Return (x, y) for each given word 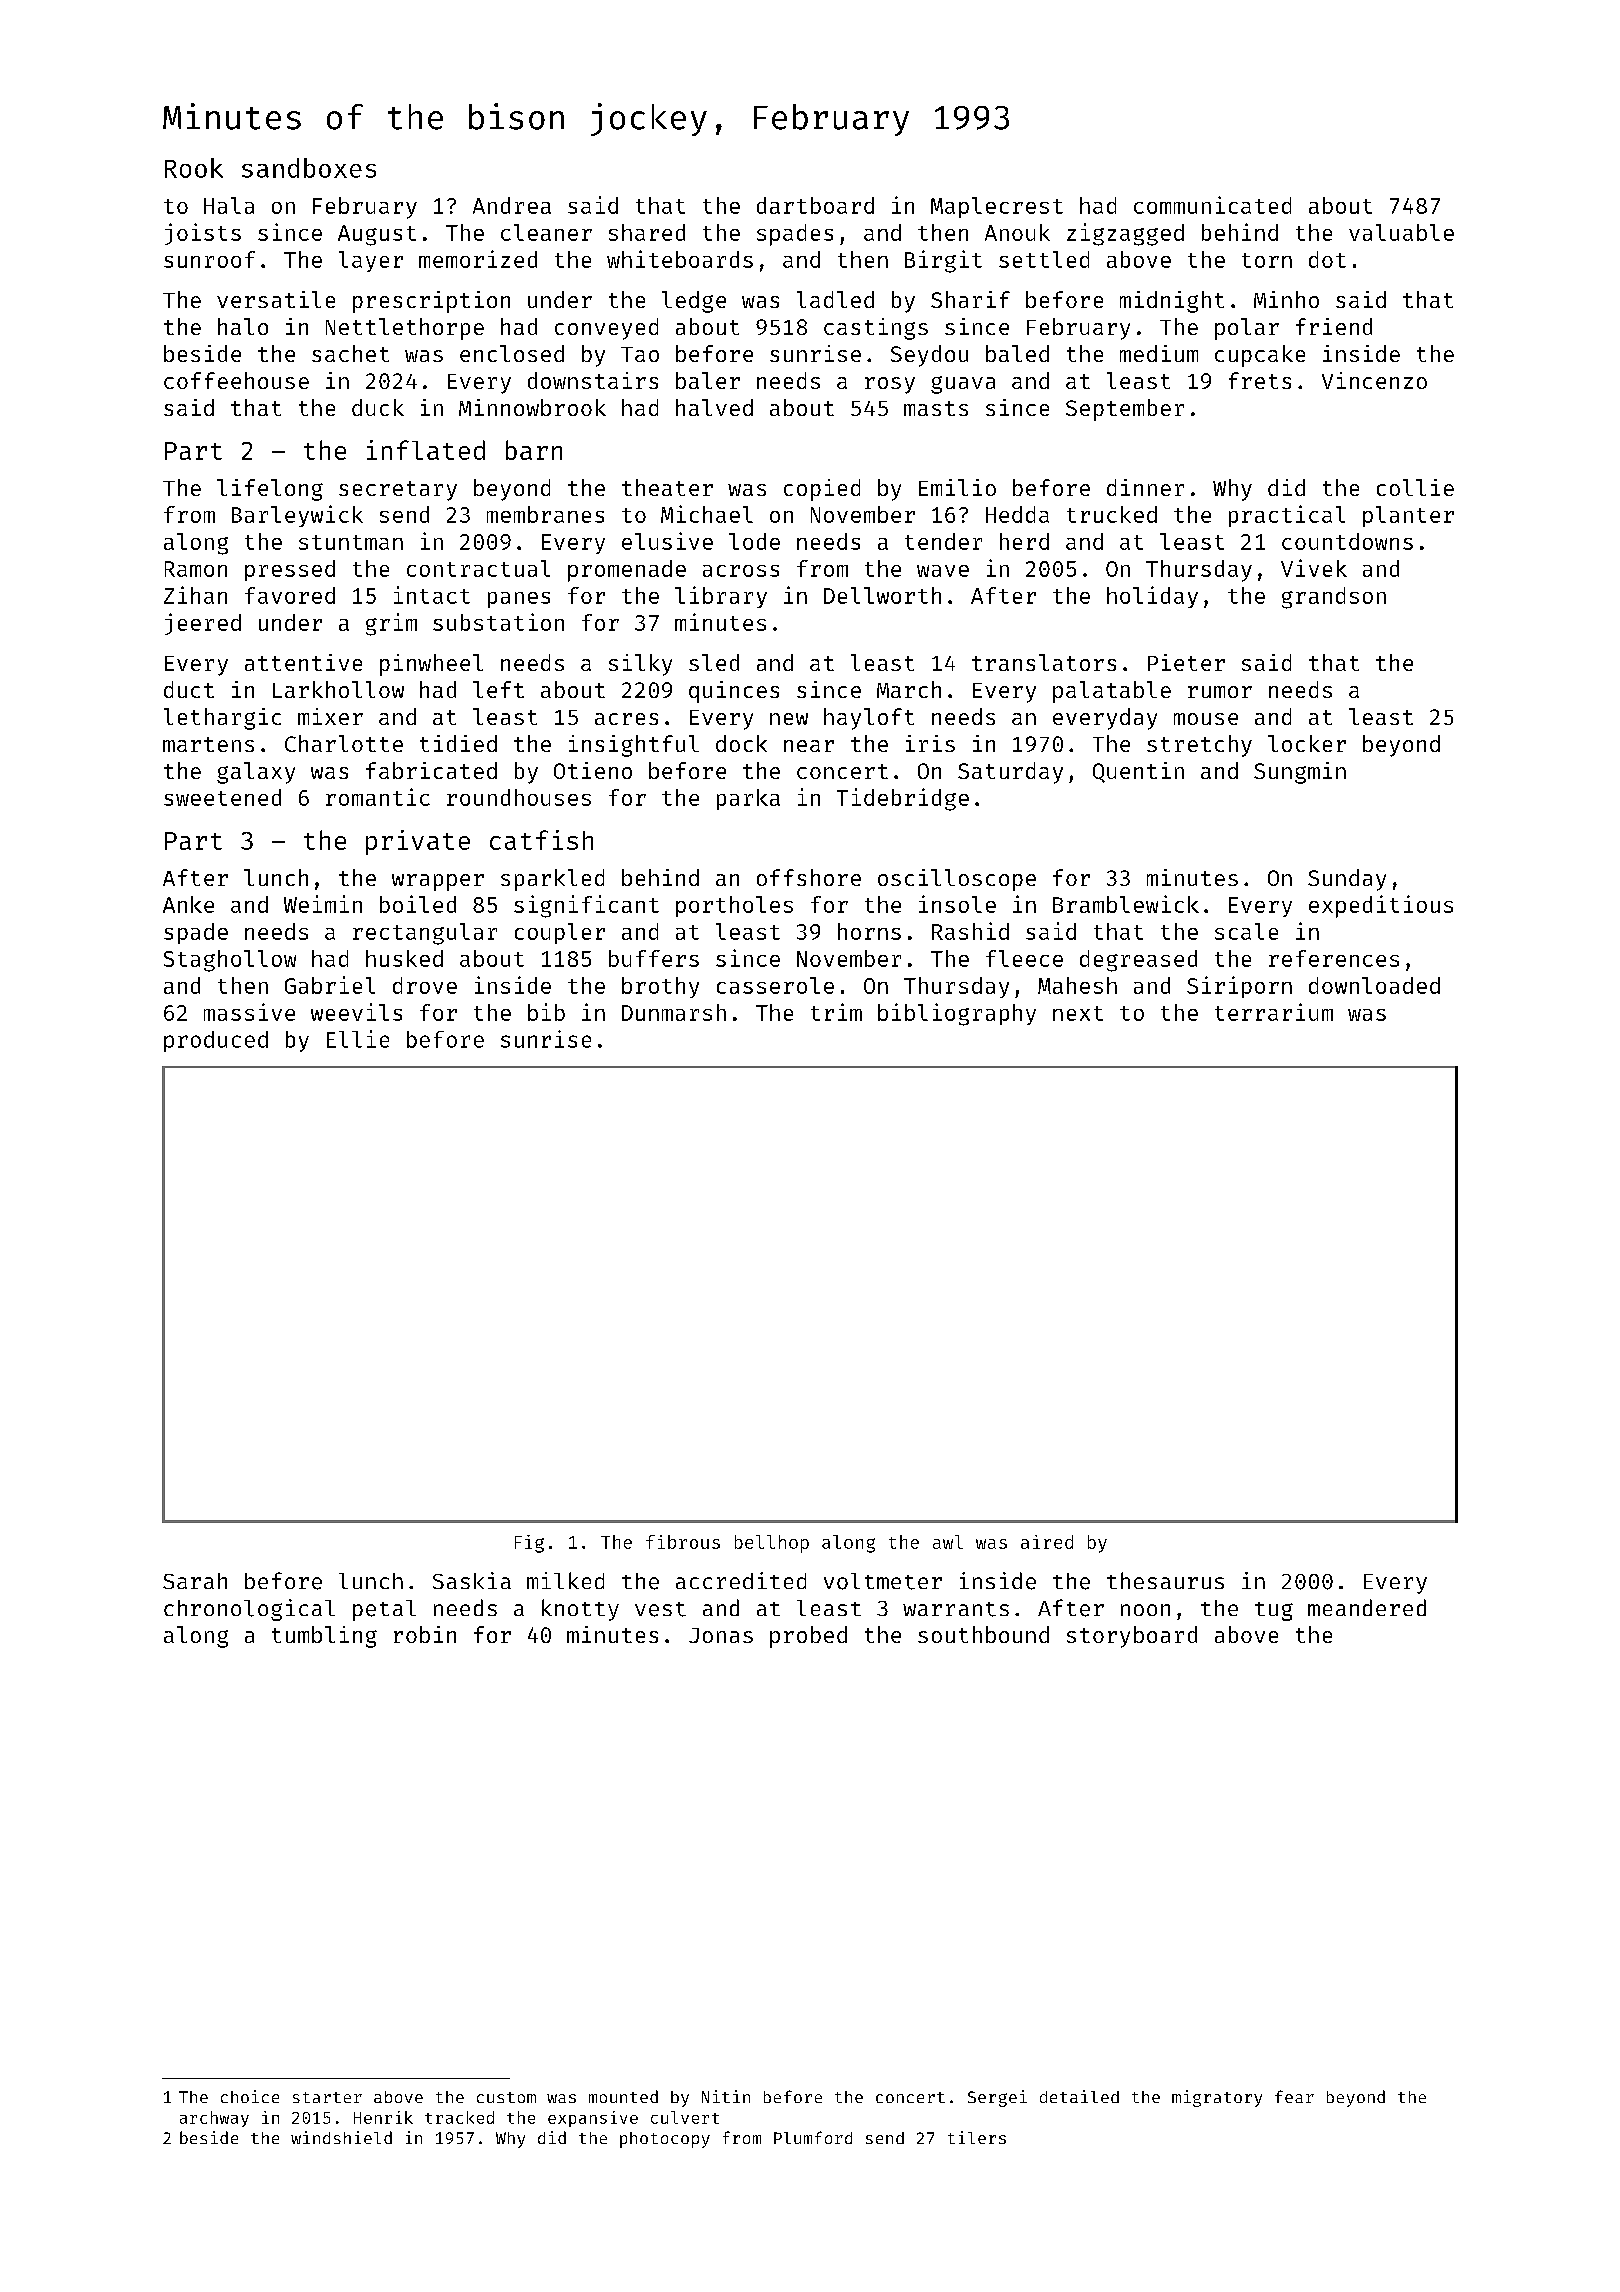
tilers (977, 2137)
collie (1415, 487)
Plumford (813, 2137)
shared (647, 232)
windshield (341, 2137)
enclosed (512, 353)
